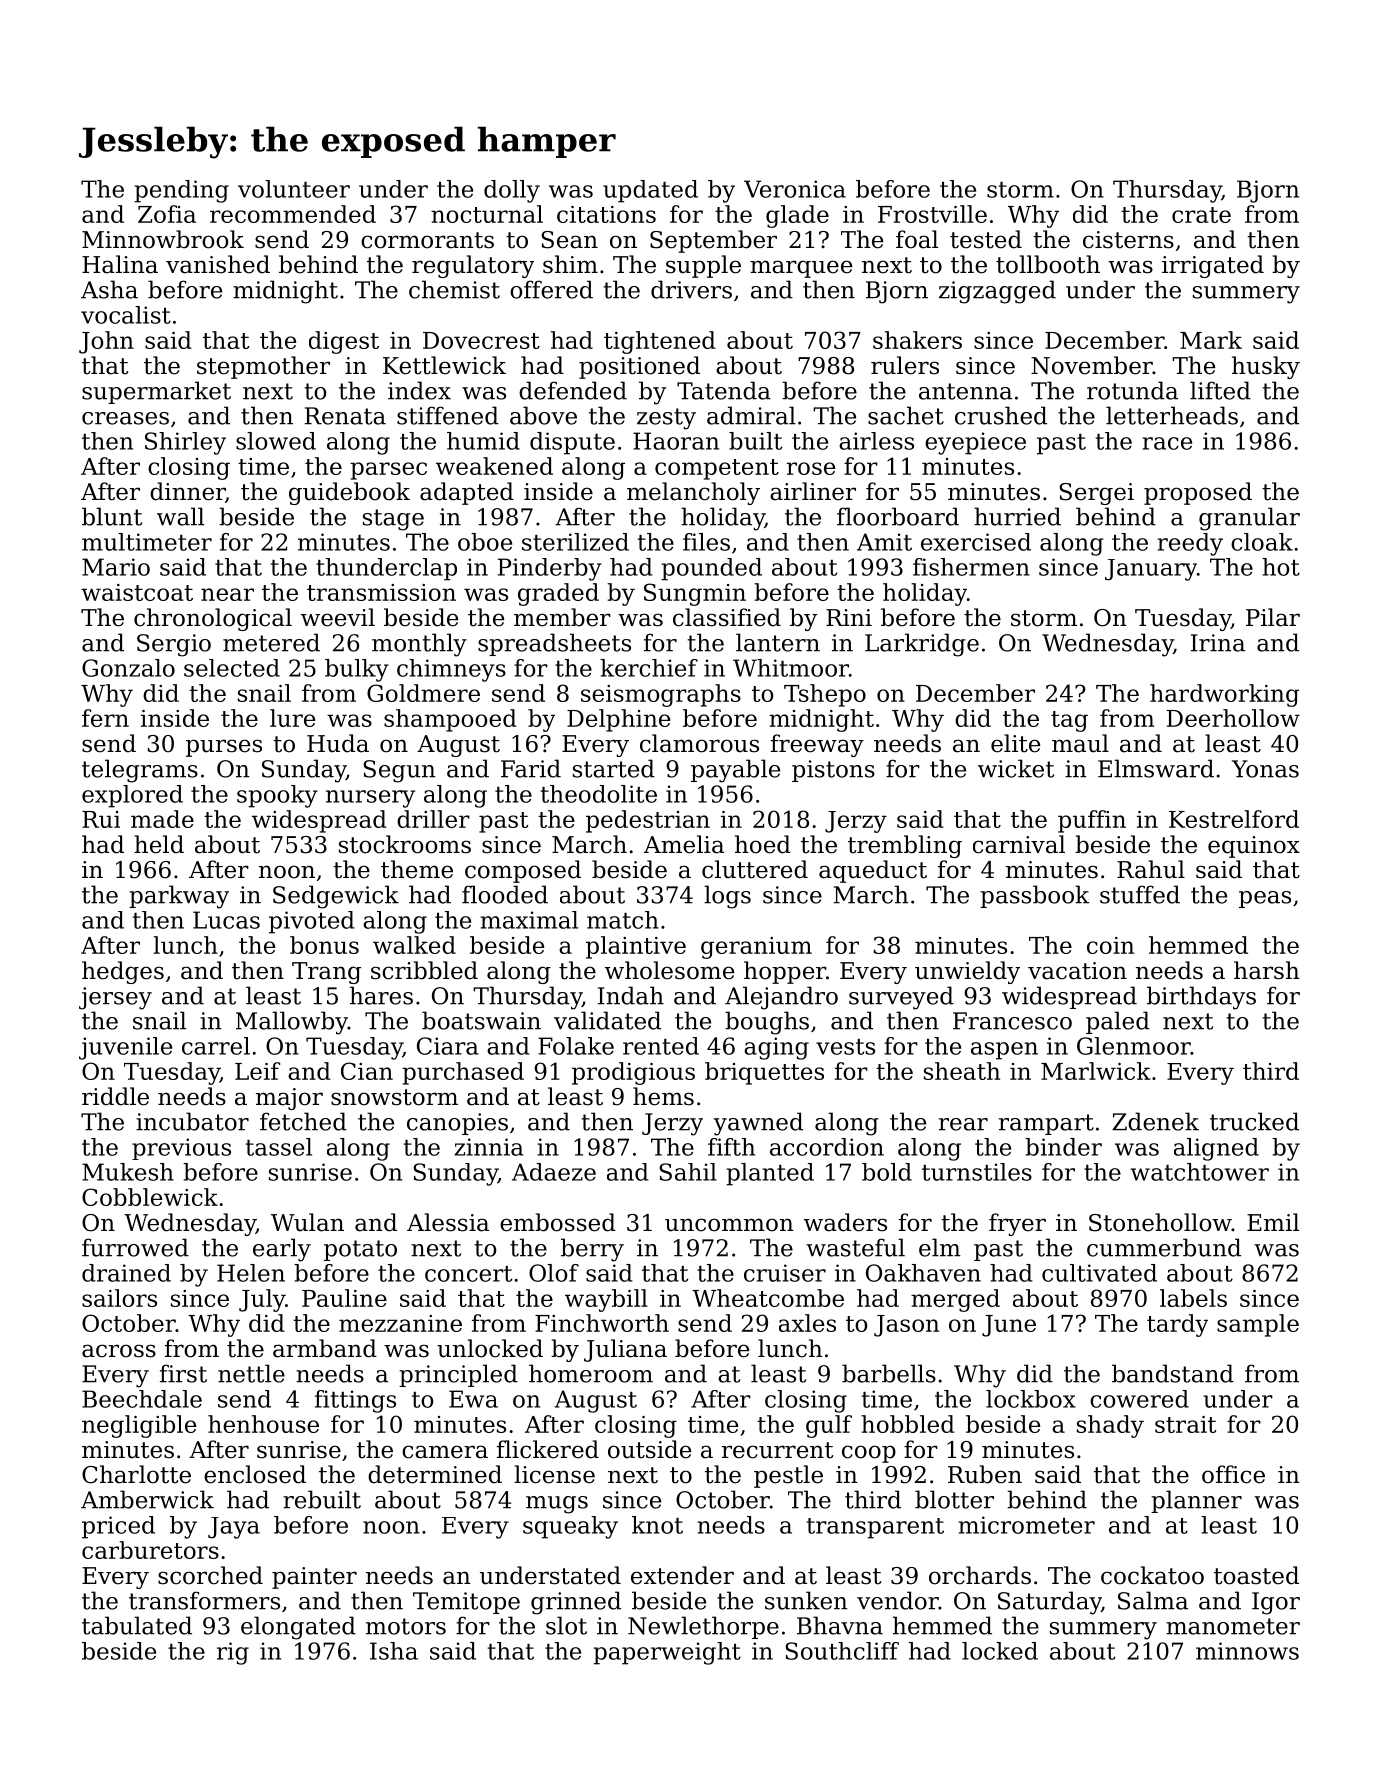  Describe the element at coordinates (1128, 240) in the page. I see `cisterns` at that location.
